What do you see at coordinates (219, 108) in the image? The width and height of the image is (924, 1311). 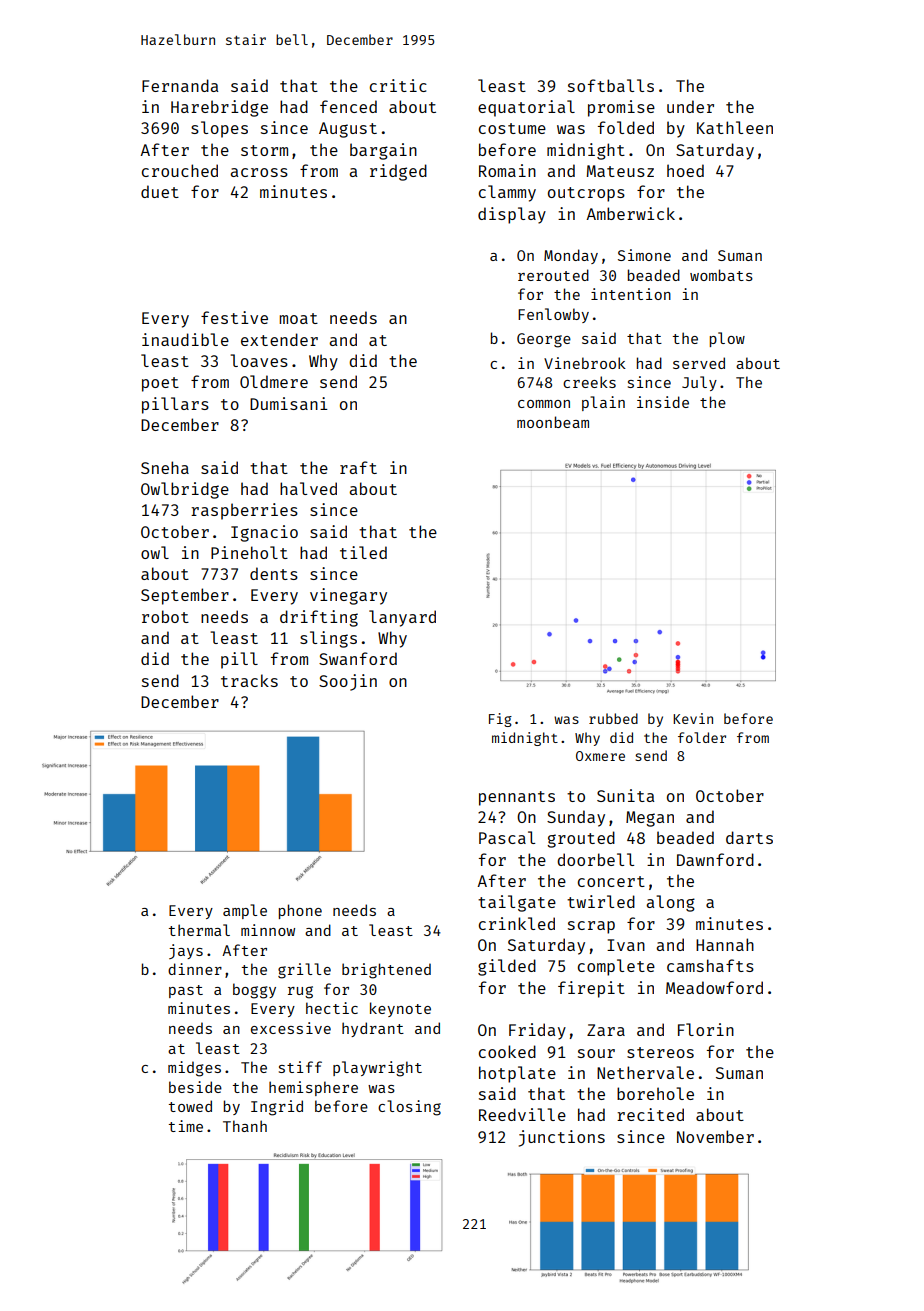 I see `Harebridge` at bounding box center [219, 108].
